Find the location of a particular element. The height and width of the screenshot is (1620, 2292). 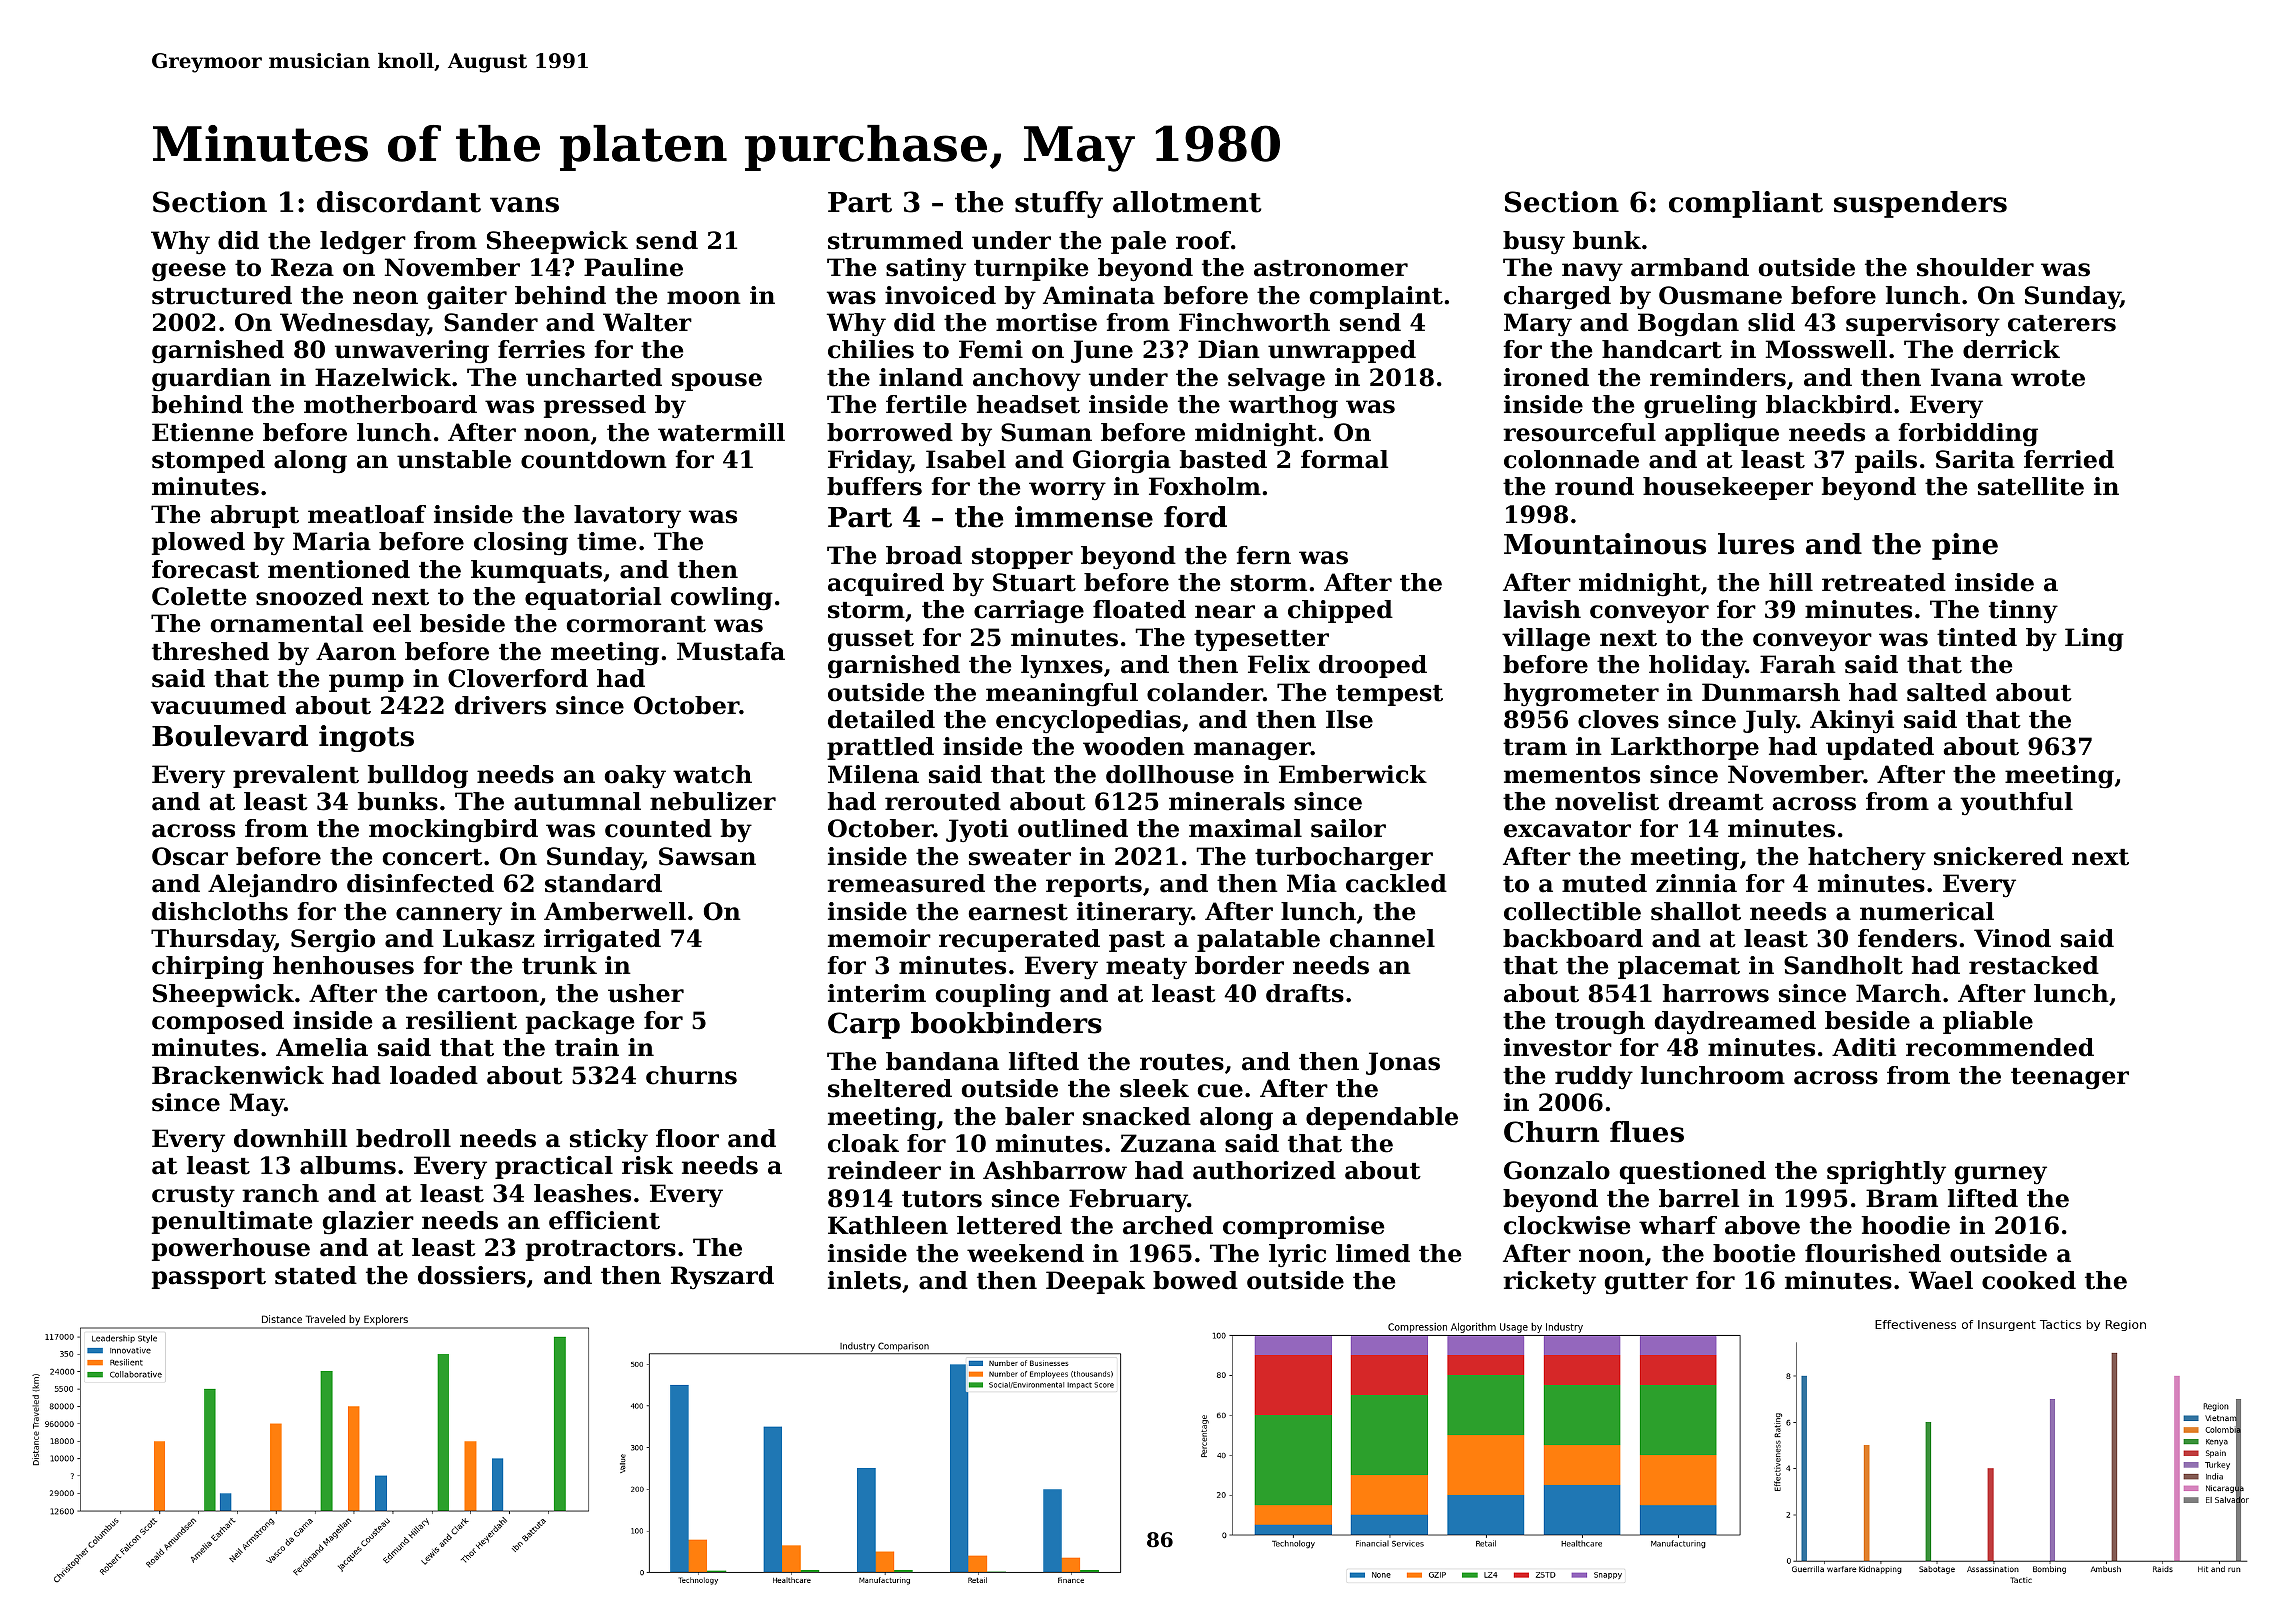

fern is located at coordinates (1263, 555).
